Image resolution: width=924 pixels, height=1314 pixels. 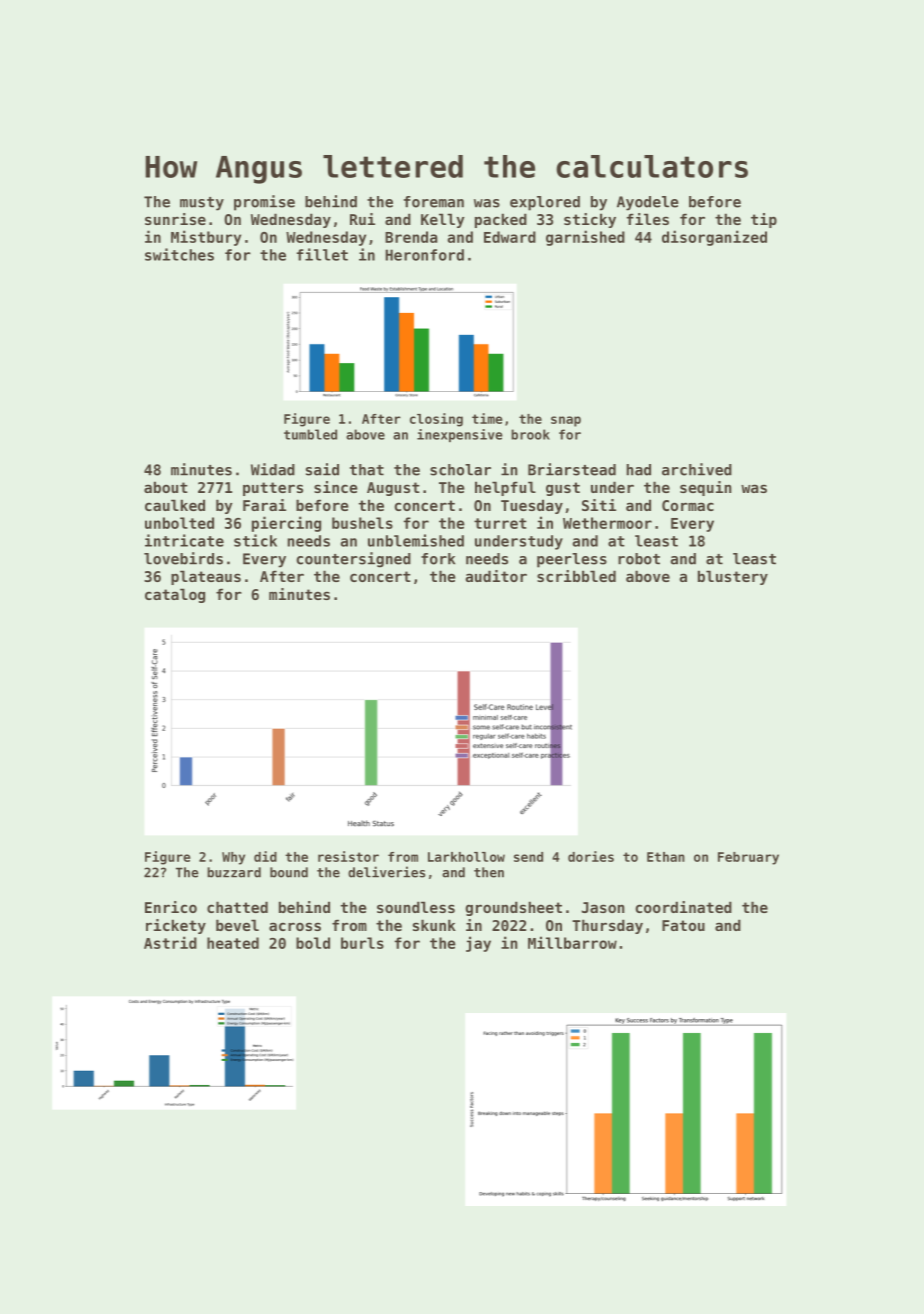 What do you see at coordinates (478, 944) in the image?
I see `jay` at bounding box center [478, 944].
